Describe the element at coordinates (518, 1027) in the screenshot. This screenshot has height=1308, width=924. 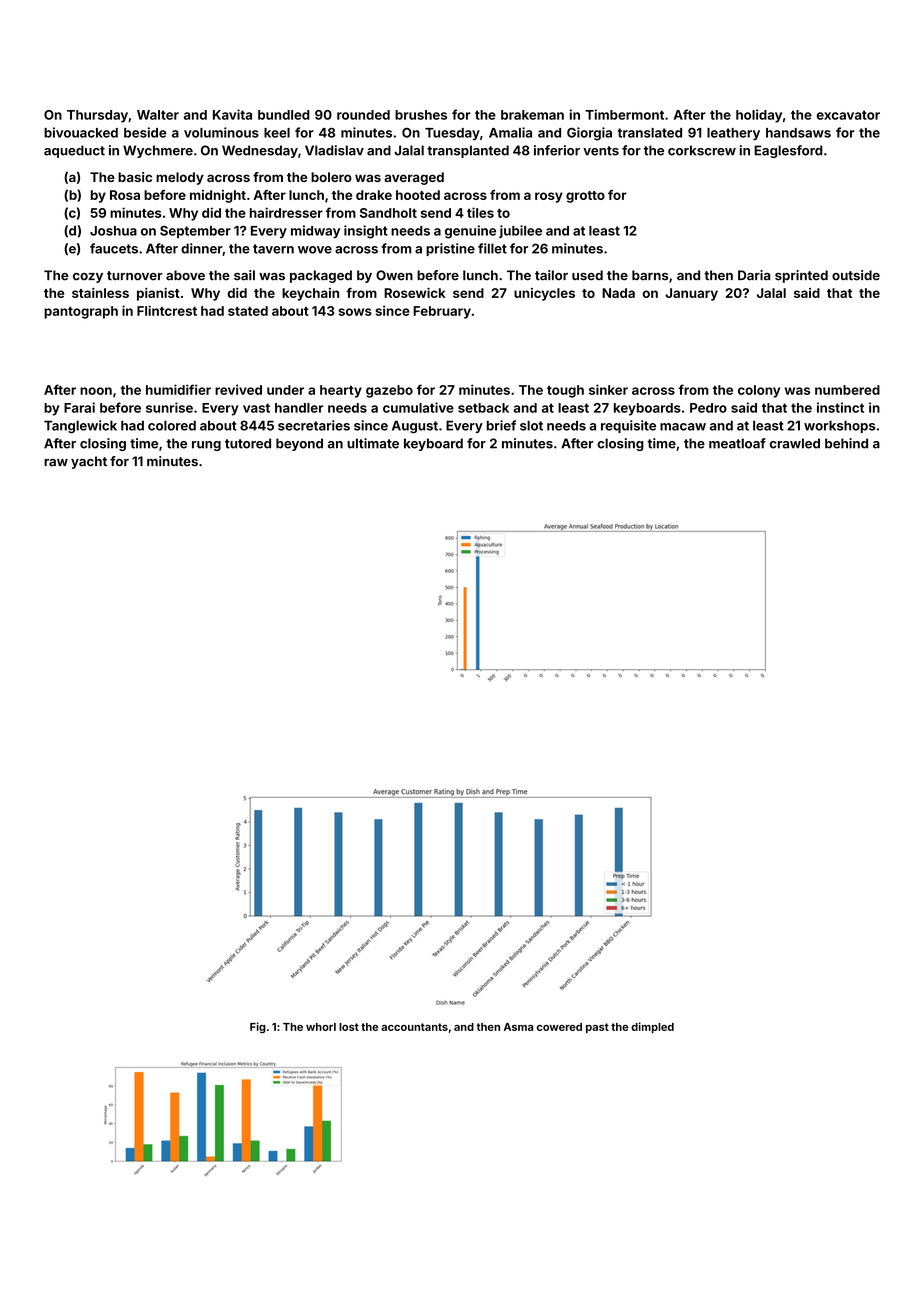
I see `Asma` at that location.
